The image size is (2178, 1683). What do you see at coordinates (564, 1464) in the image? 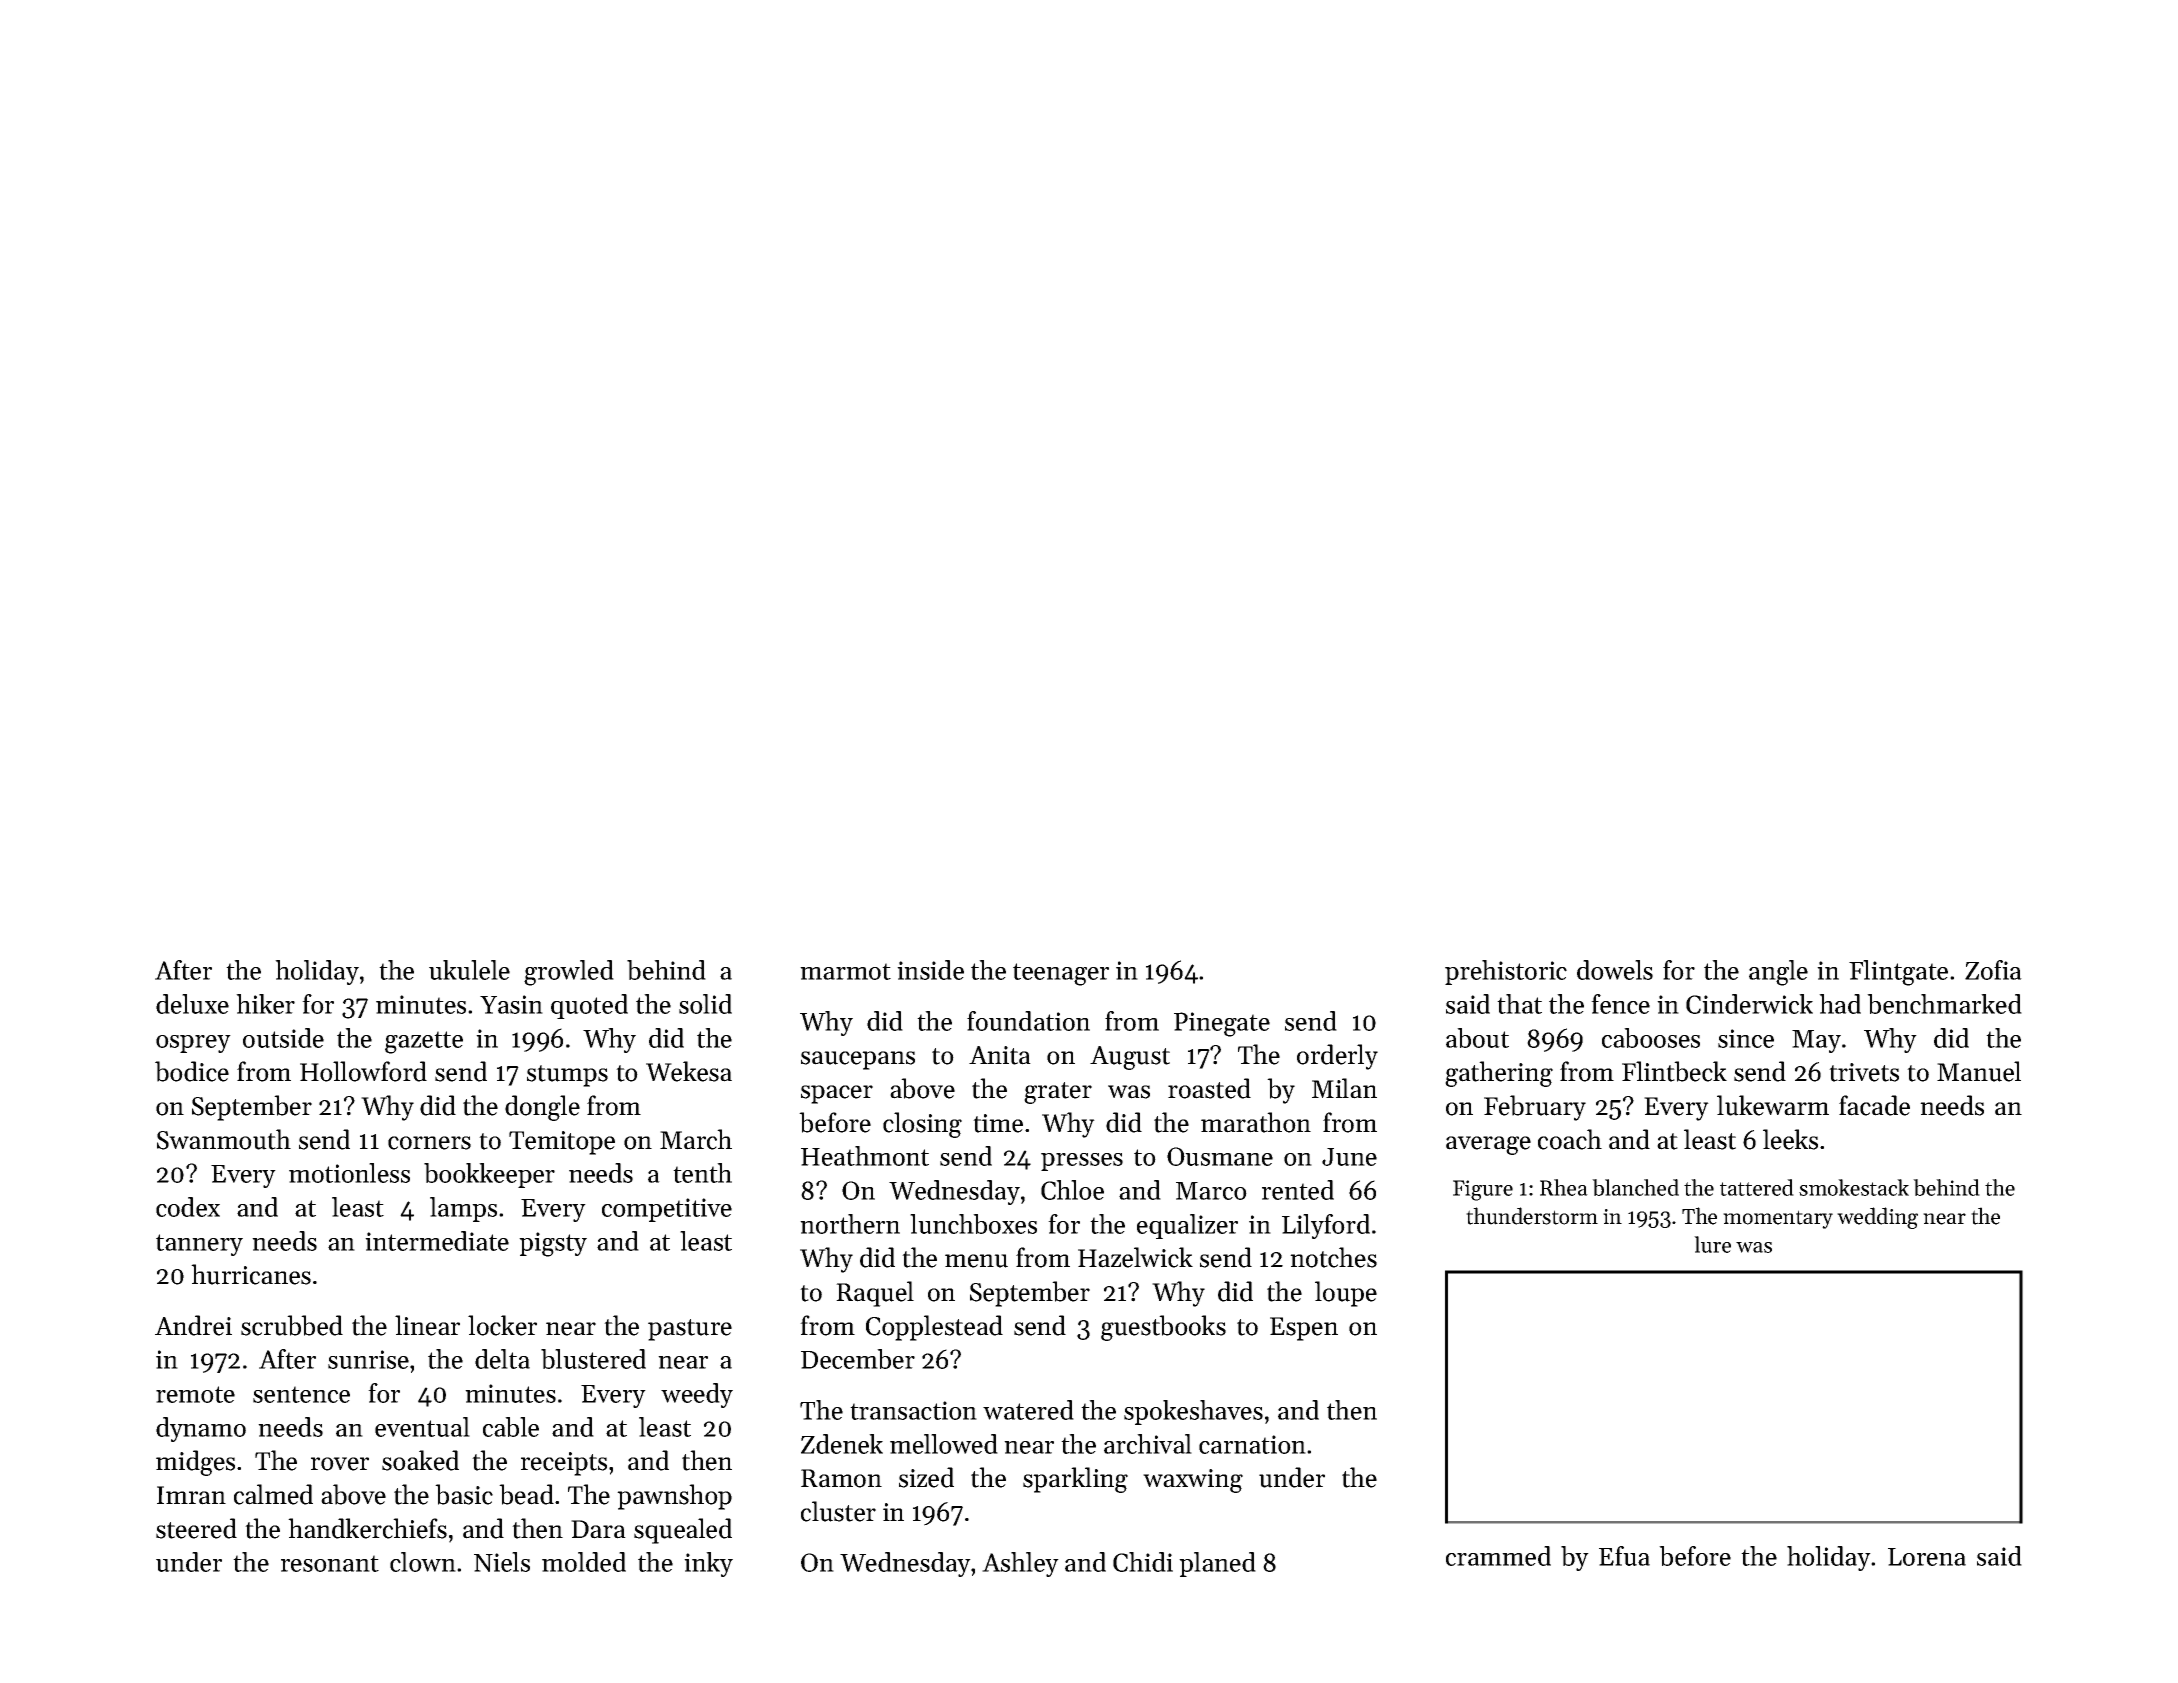
I see `receipts` at bounding box center [564, 1464].
